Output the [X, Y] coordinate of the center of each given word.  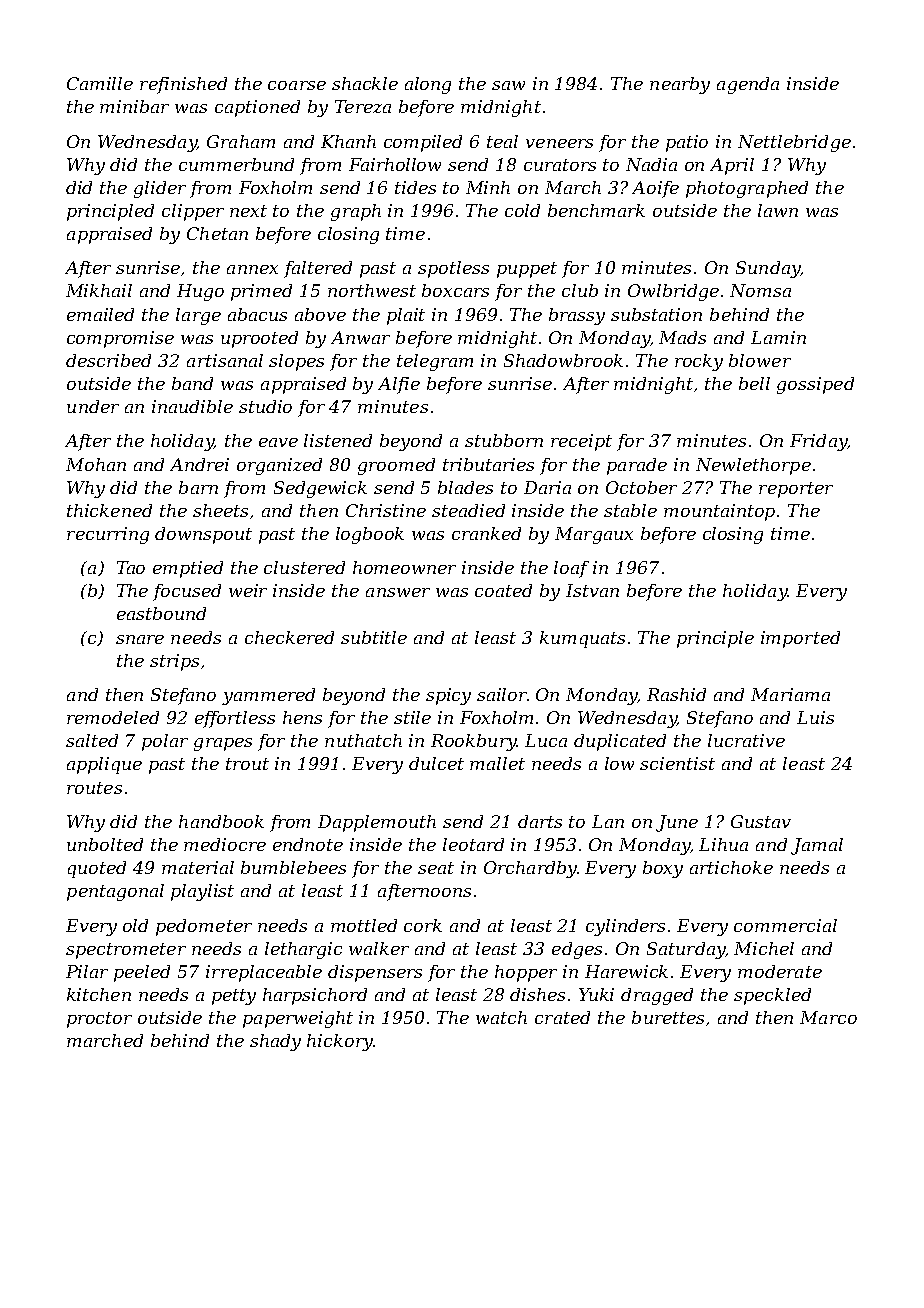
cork [423, 925]
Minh [488, 187]
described [108, 360]
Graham [241, 141]
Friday [818, 442]
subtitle [374, 637]
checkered [289, 637]
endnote [308, 844]
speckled [772, 996]
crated [562, 1017]
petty [234, 997]
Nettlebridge [794, 143]
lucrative [746, 740]
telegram [435, 362]
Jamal [817, 846]
